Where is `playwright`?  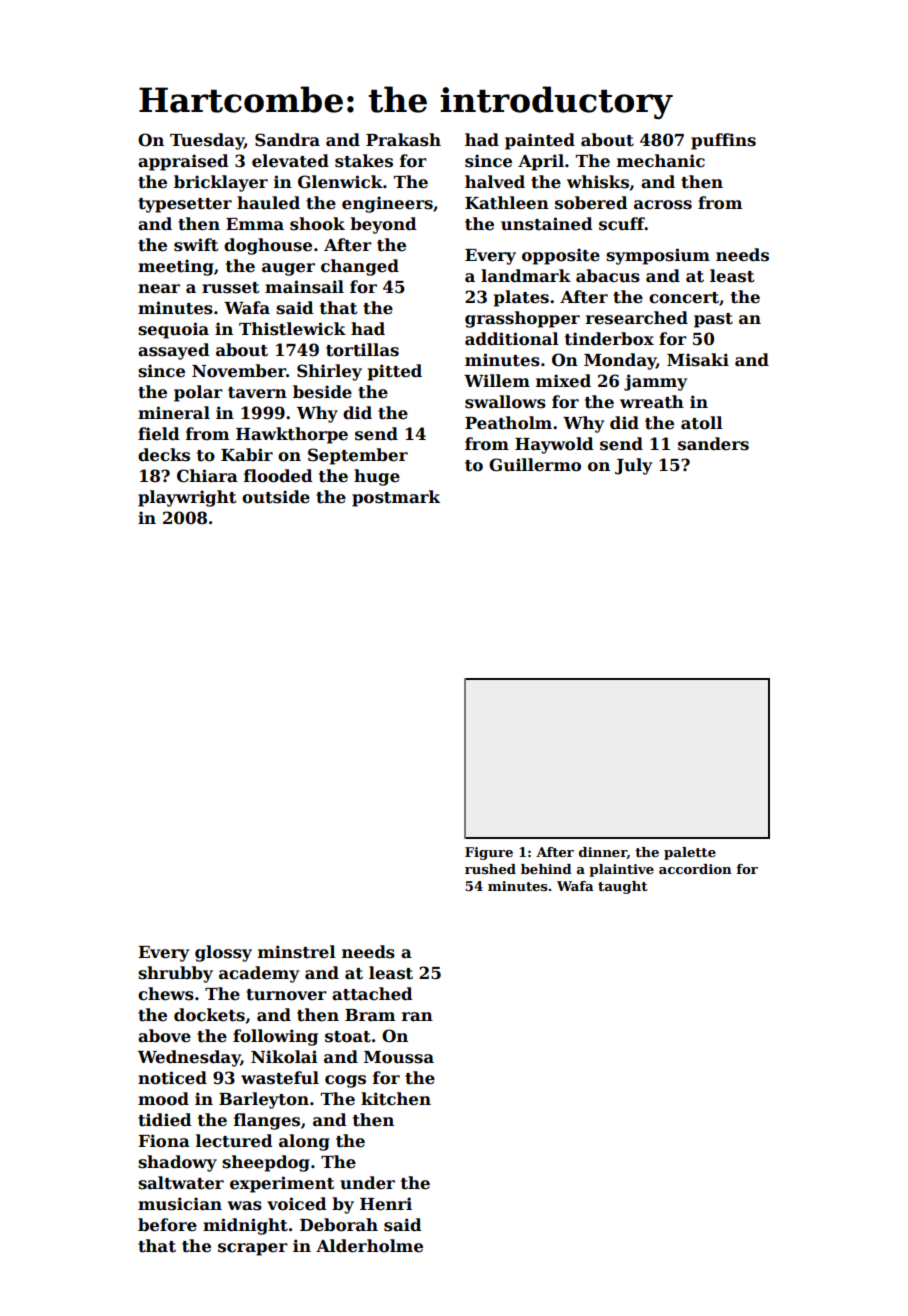
playwright is located at coordinates (187, 498).
